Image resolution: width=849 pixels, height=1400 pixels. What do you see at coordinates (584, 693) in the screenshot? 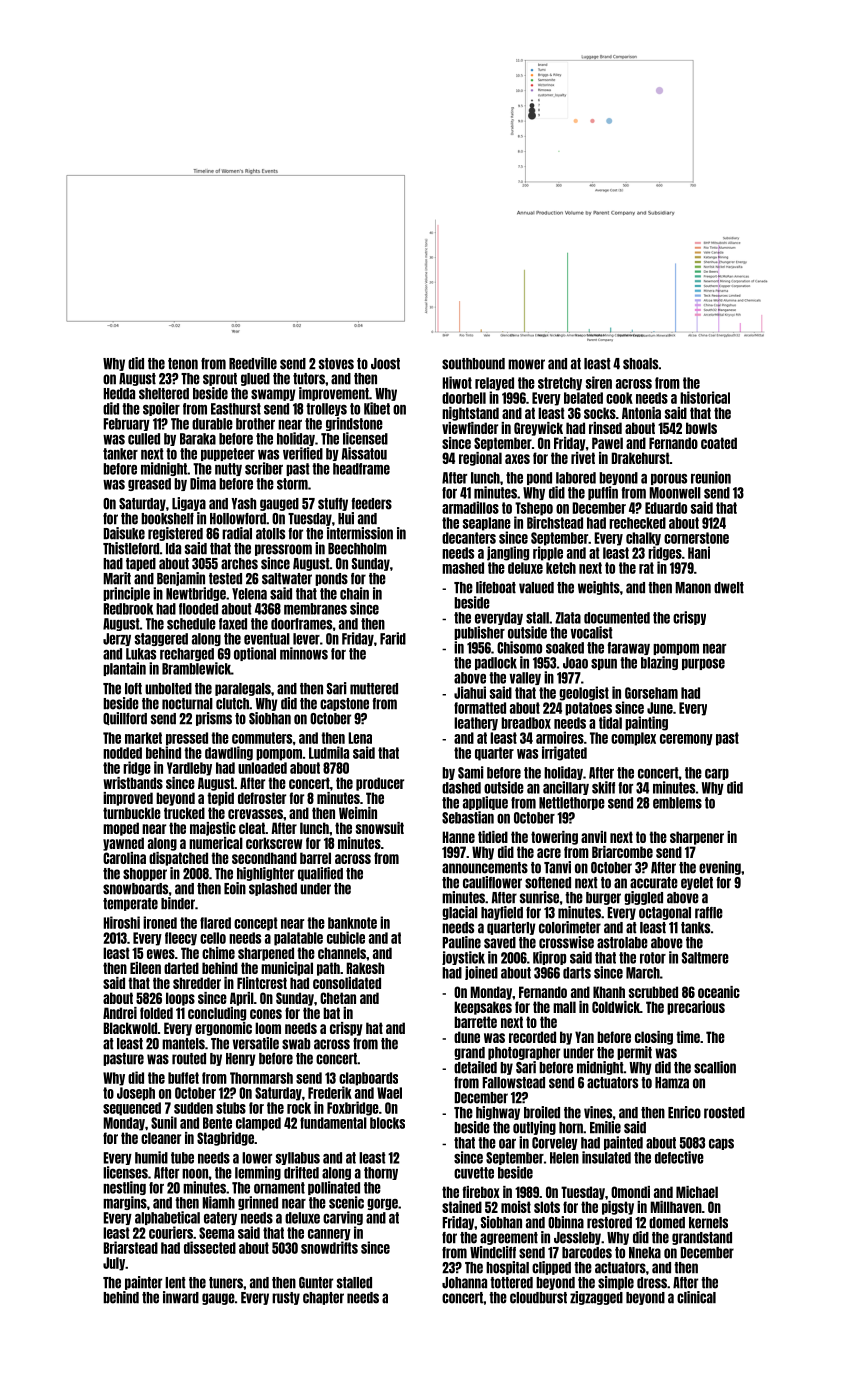
I see `geologist` at bounding box center [584, 693].
